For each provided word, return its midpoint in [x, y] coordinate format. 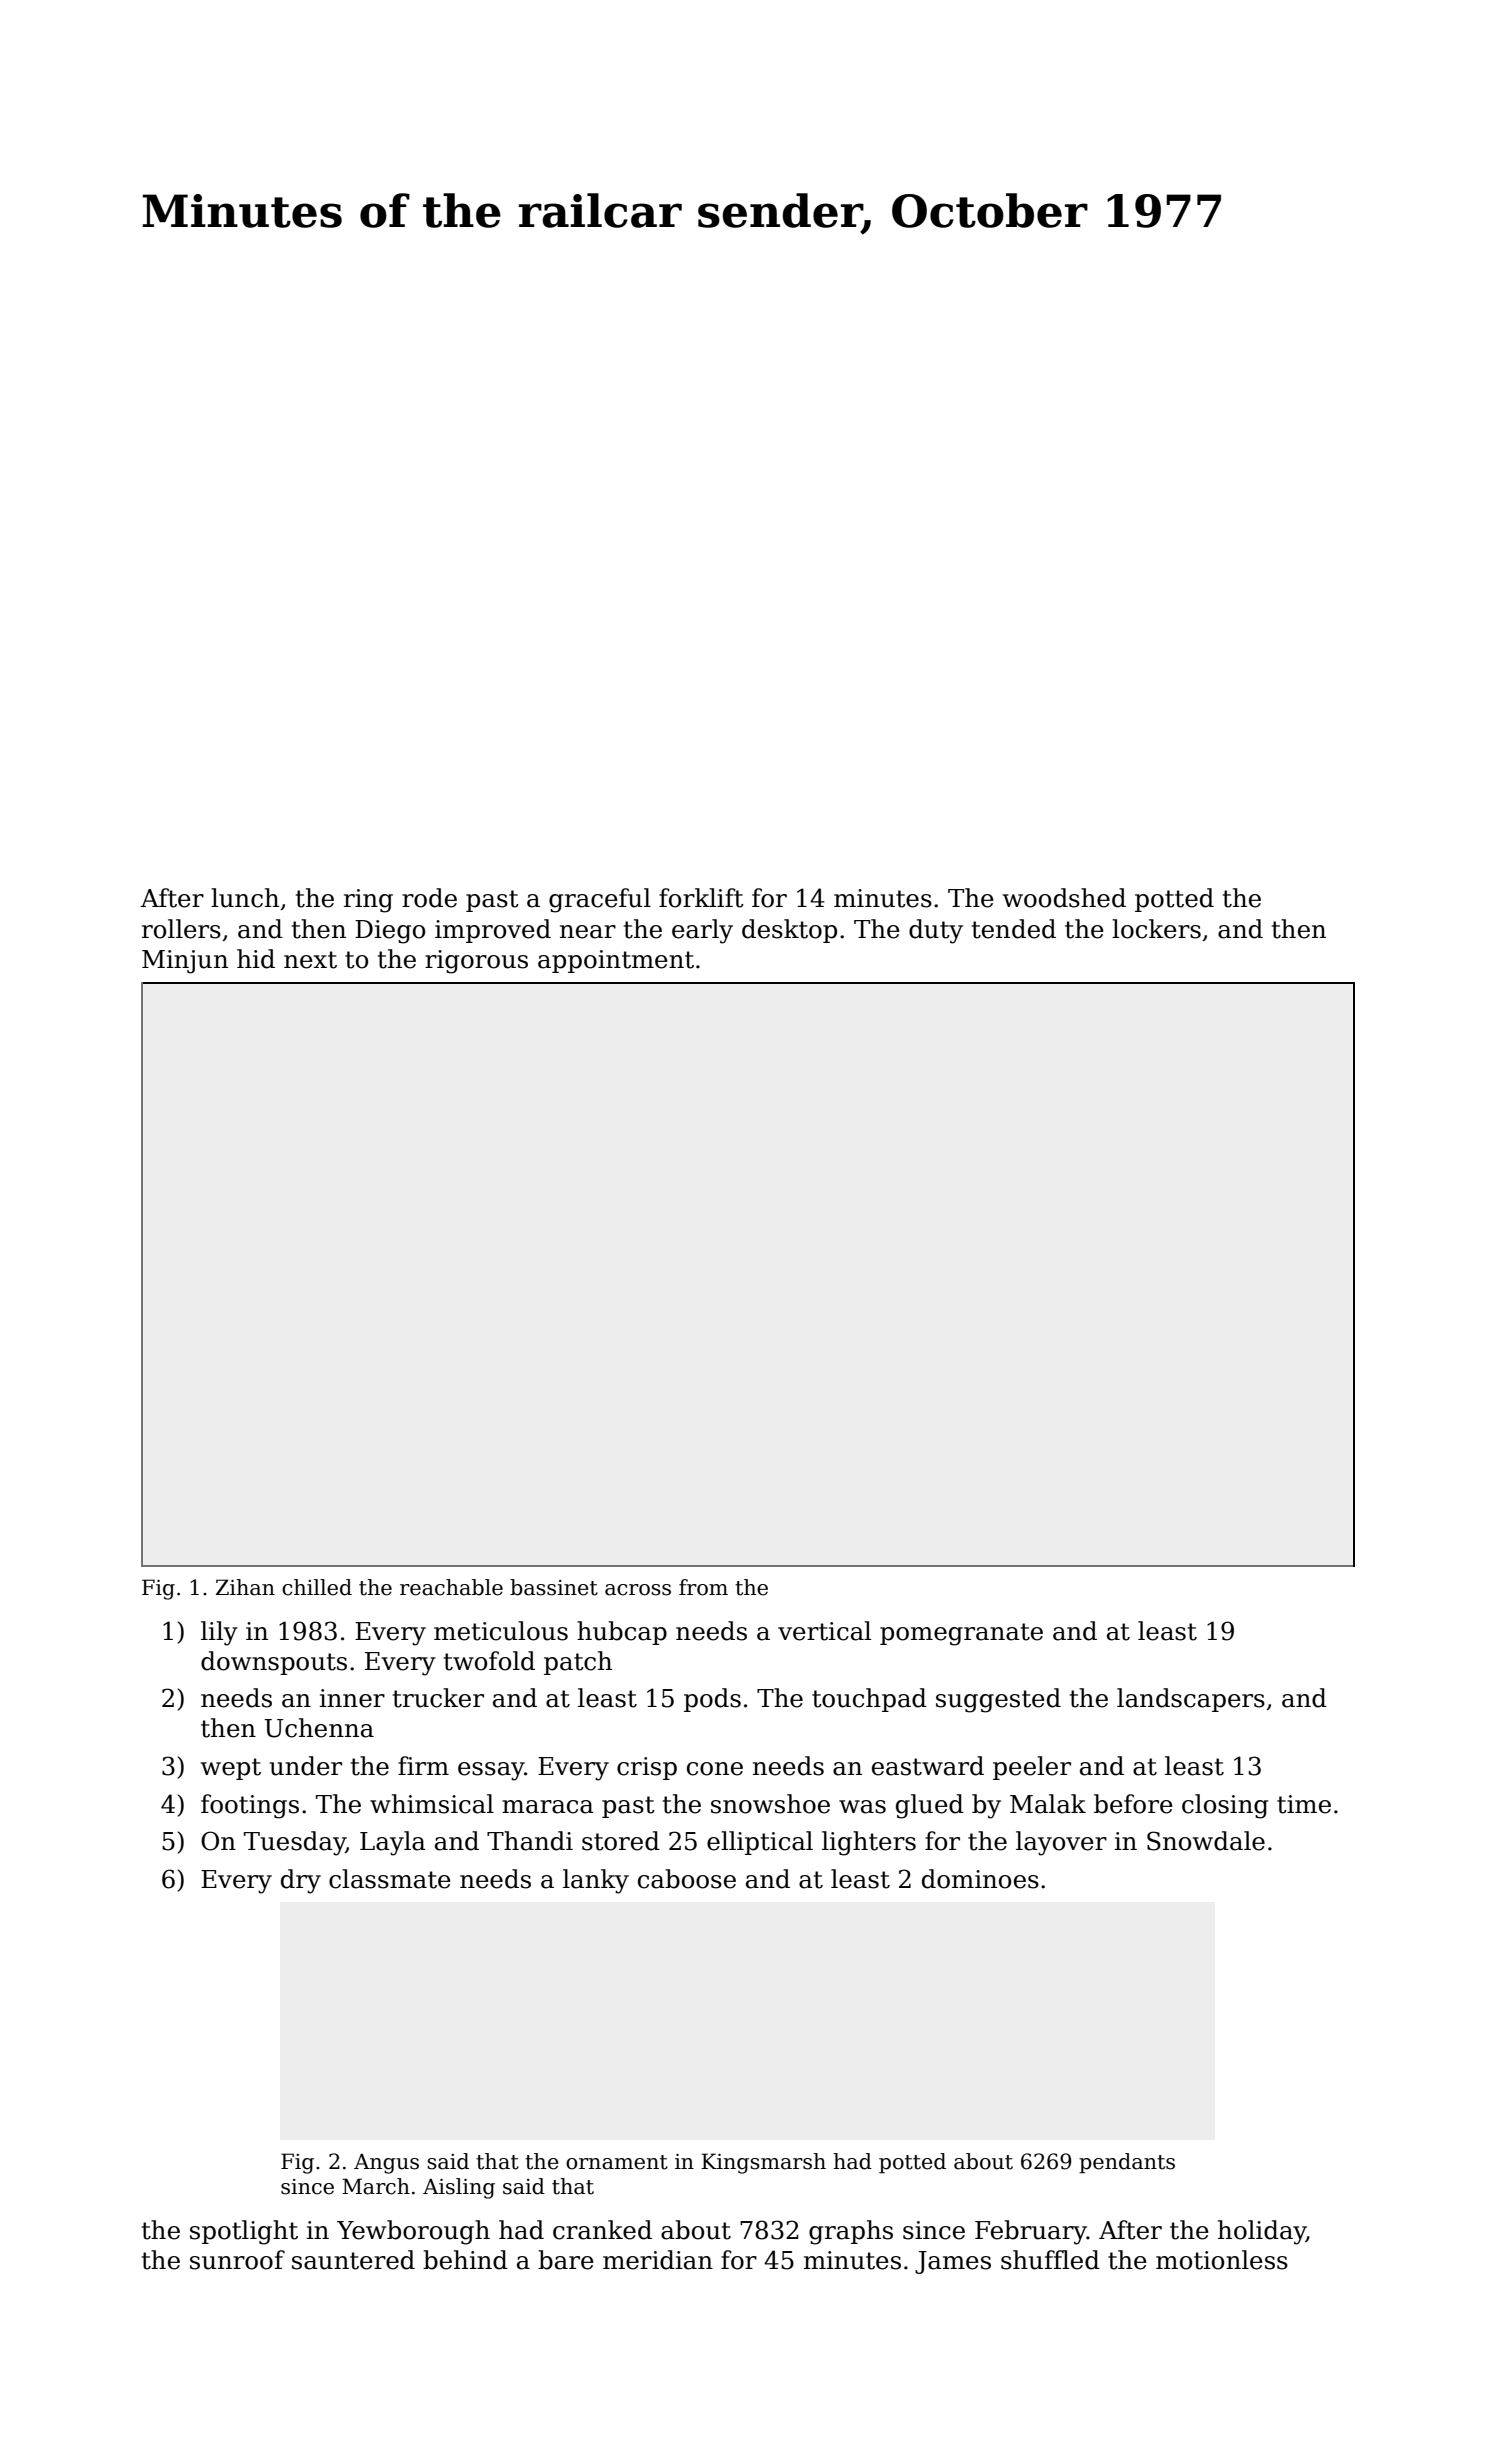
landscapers [1191, 1700]
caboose [687, 1879]
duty [936, 931]
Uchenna [319, 1728]
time [1304, 1804]
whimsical [432, 1804]
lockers [1156, 929]
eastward [928, 1766]
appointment [616, 961]
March [376, 2186]
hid [256, 959]
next [310, 960]
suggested [998, 1700]
